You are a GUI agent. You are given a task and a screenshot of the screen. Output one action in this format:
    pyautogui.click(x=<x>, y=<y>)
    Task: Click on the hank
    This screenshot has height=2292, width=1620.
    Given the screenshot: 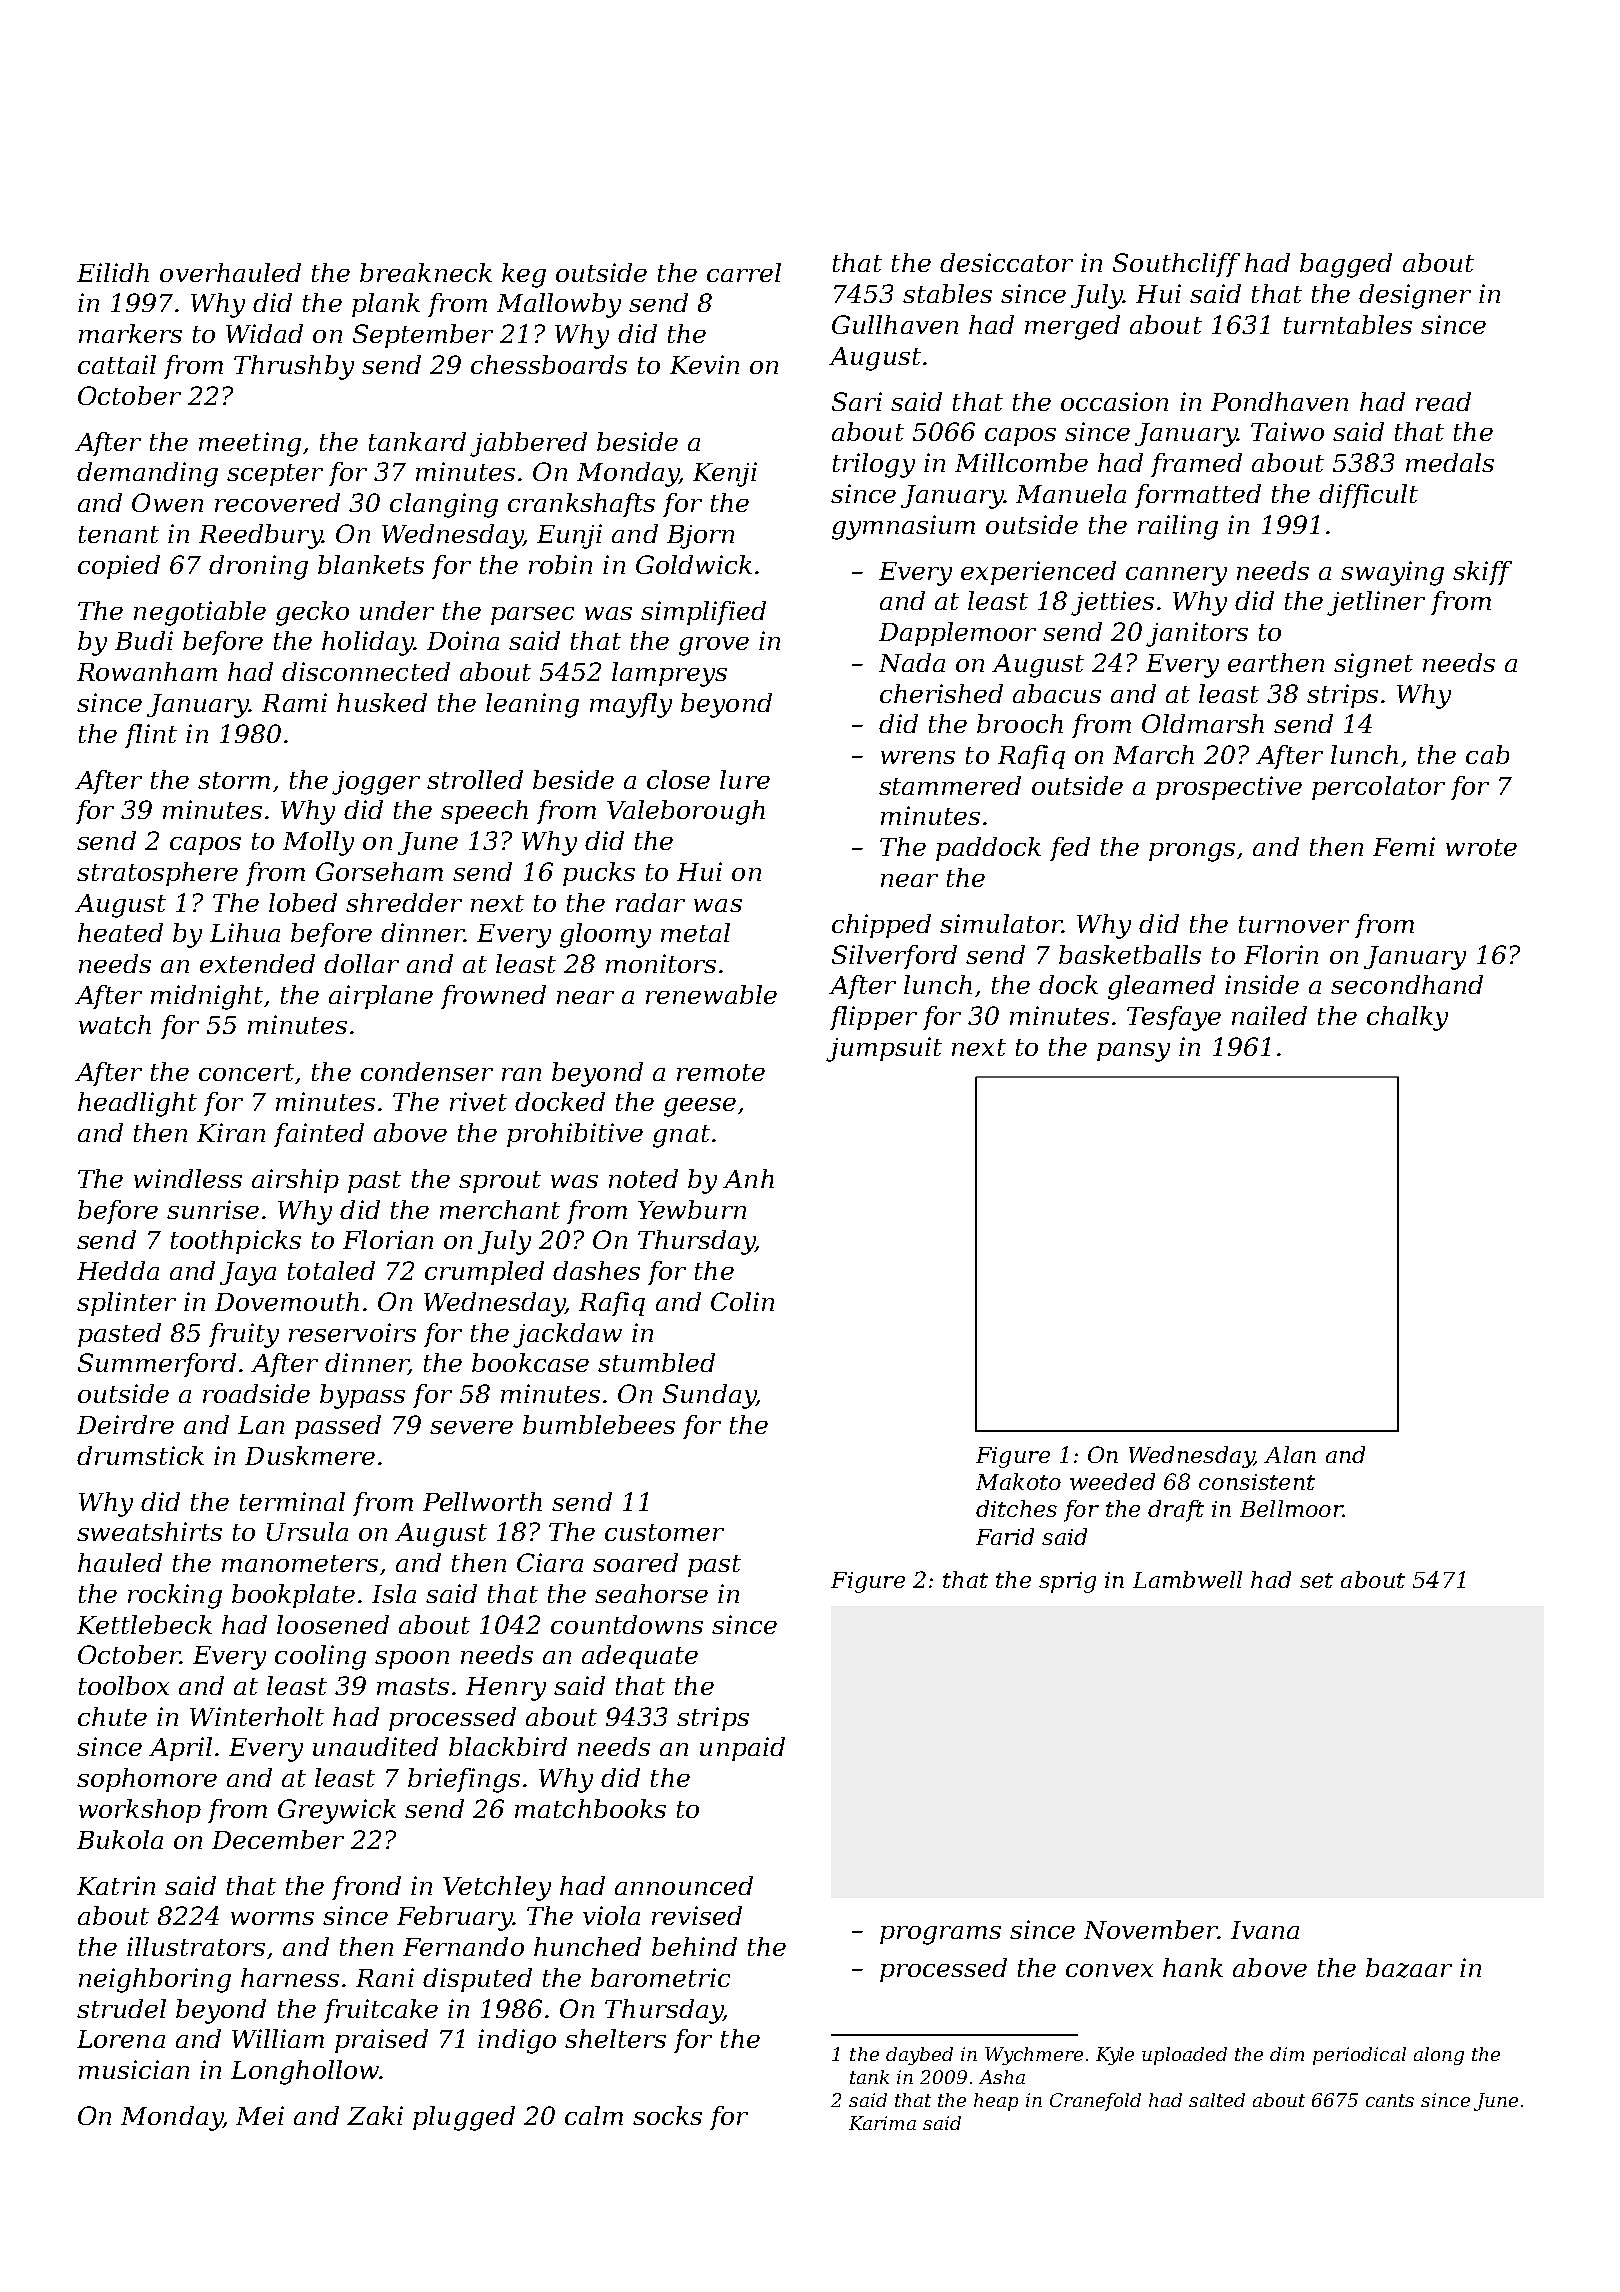 What is the action you would take?
    pyautogui.click(x=1193, y=1967)
